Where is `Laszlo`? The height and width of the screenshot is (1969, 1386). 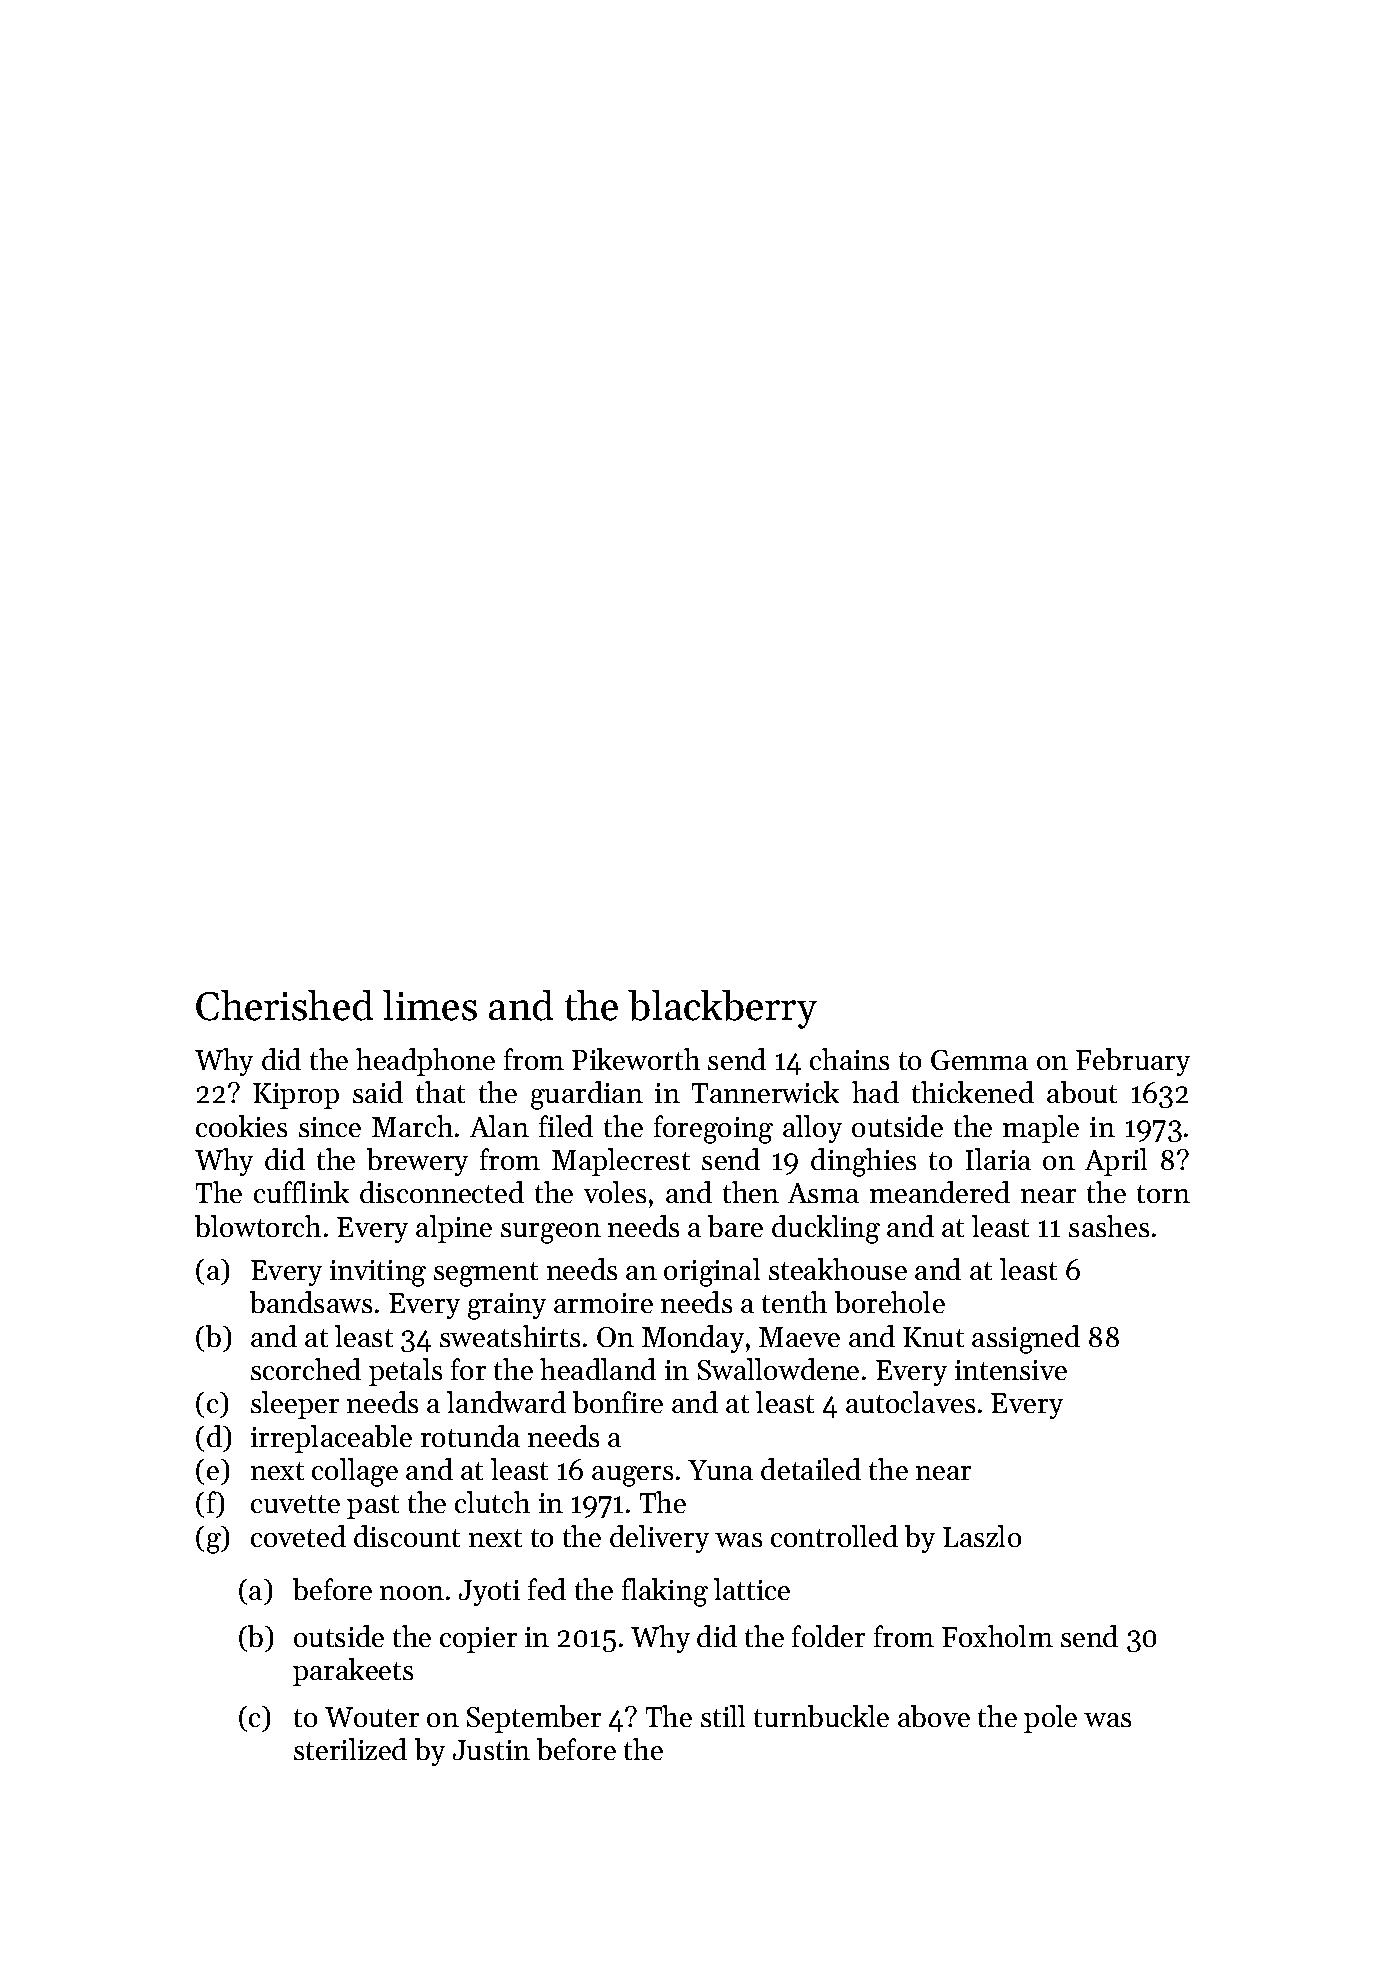 Laszlo is located at coordinates (982, 1536).
